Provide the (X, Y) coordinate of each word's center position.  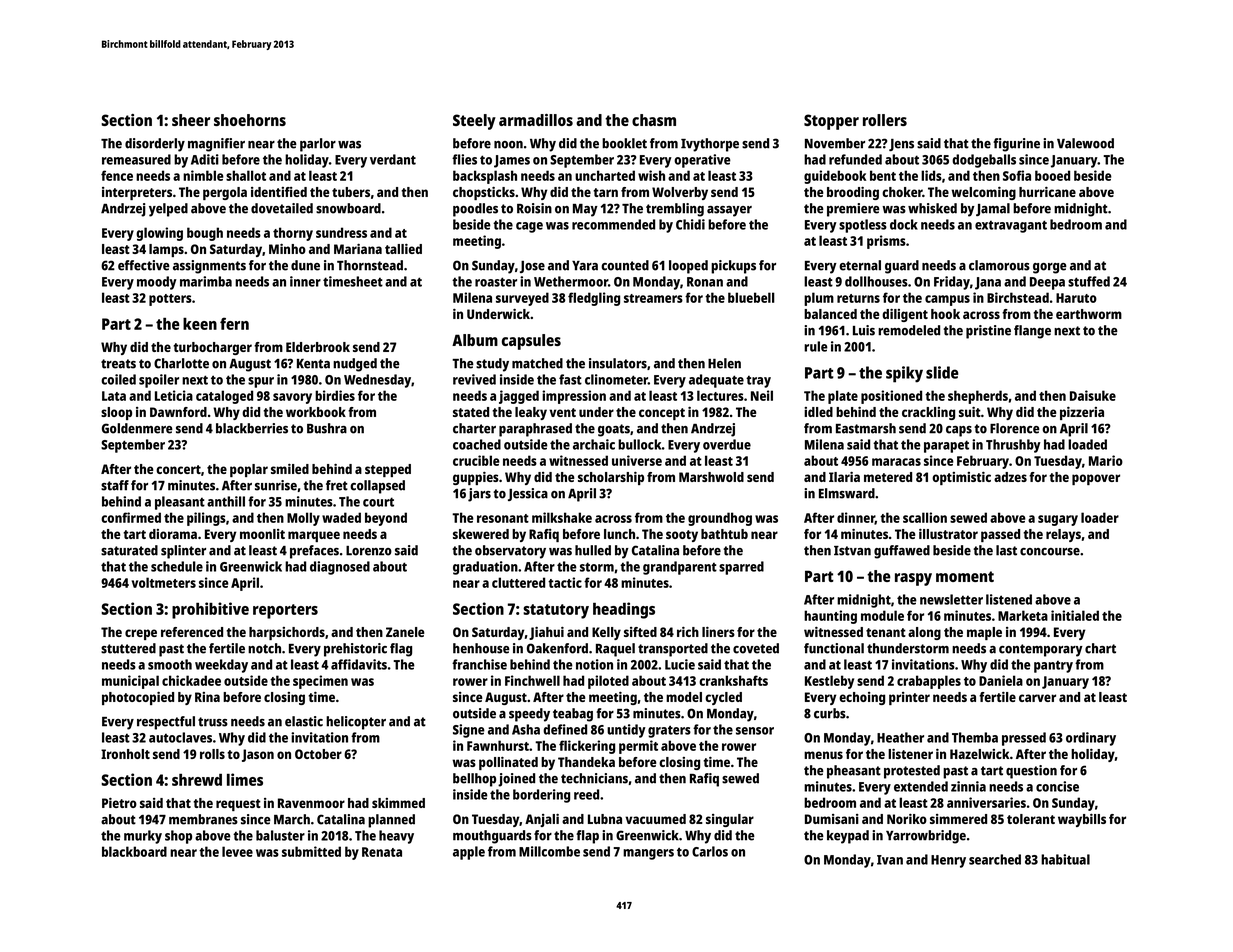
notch (264, 648)
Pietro (119, 803)
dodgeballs (984, 161)
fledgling (594, 299)
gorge (1050, 268)
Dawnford (178, 412)
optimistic (961, 478)
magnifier (216, 145)
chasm (654, 120)
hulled (593, 550)
